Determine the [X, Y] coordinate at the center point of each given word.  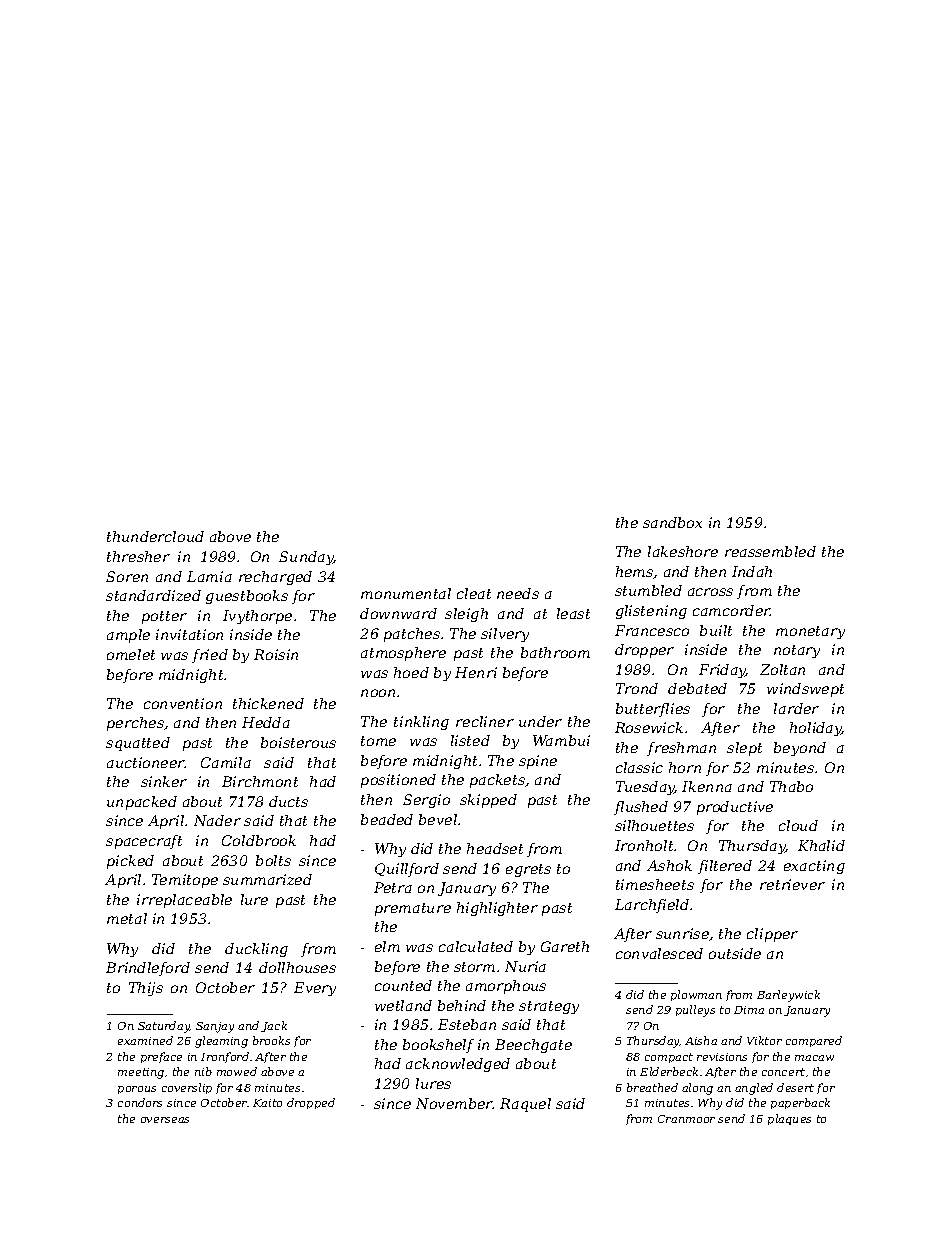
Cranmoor [686, 1119]
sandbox [672, 522]
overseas [165, 1120]
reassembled [770, 551]
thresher [138, 556]
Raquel [525, 1105]
